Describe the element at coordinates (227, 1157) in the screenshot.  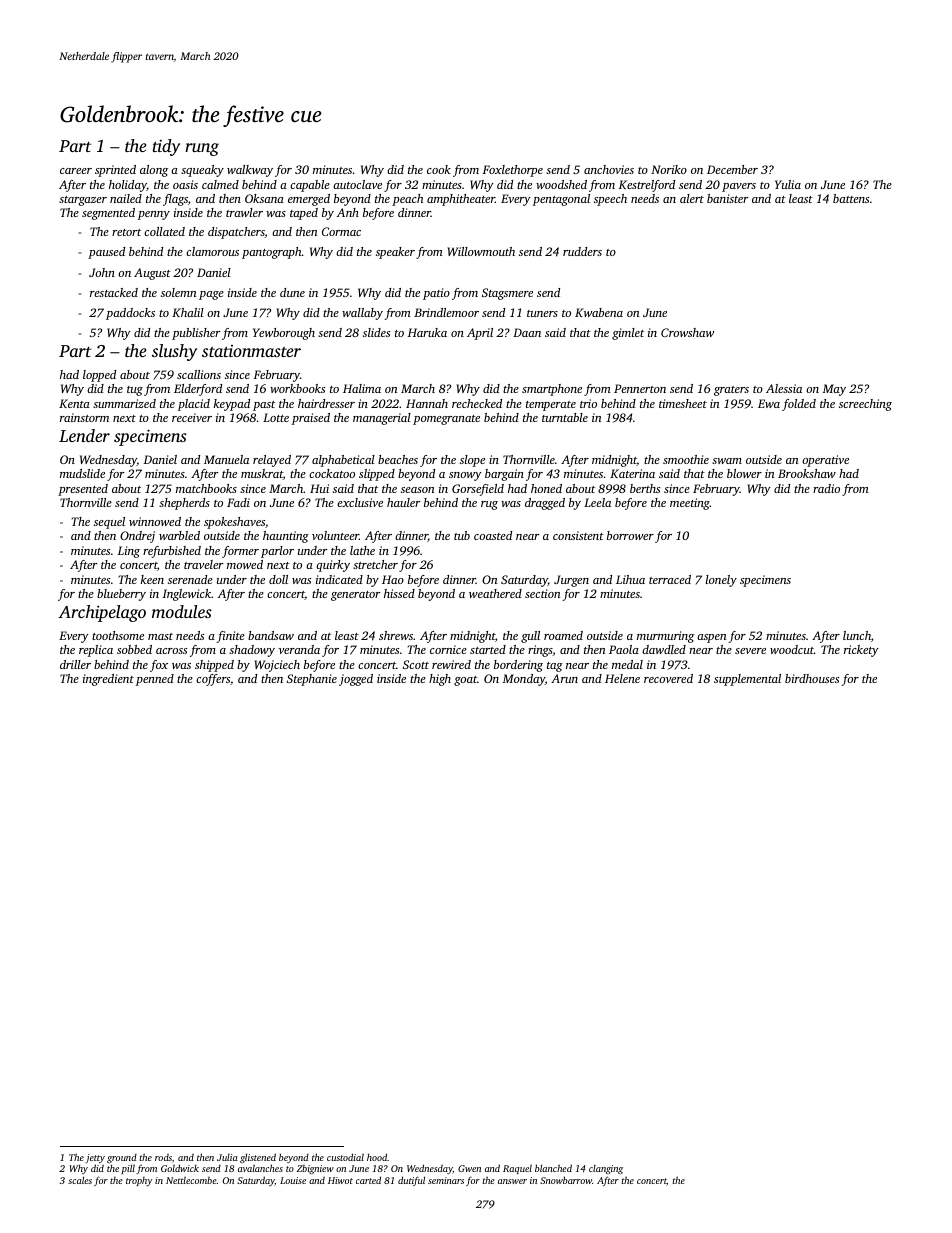
I see `Julia` at that location.
